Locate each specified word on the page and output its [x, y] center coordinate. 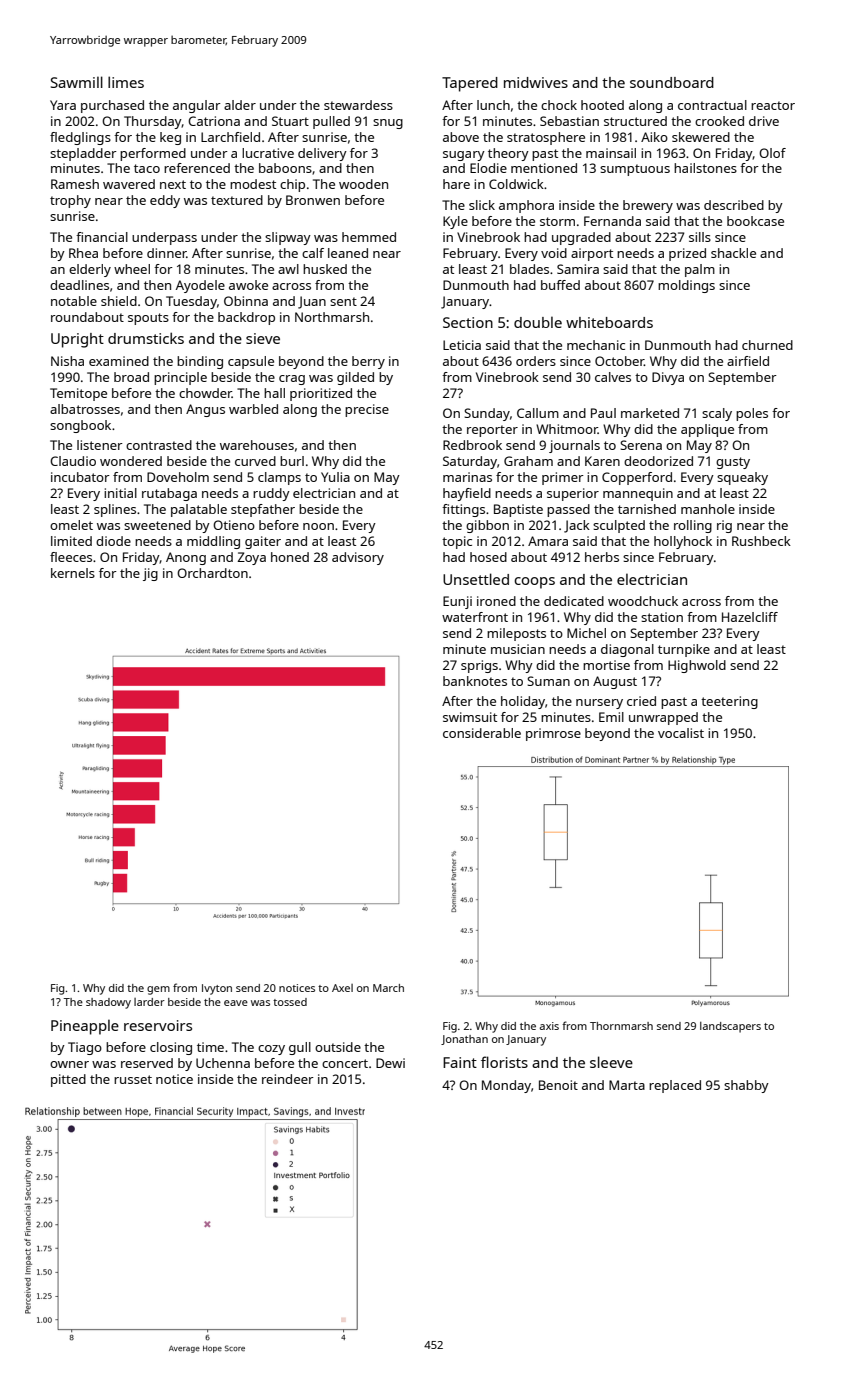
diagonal [627, 650]
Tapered [470, 84]
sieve [263, 338]
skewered [701, 137]
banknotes [475, 681]
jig [150, 574]
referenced [197, 168]
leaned [348, 253]
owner [69, 1064]
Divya [668, 378]
